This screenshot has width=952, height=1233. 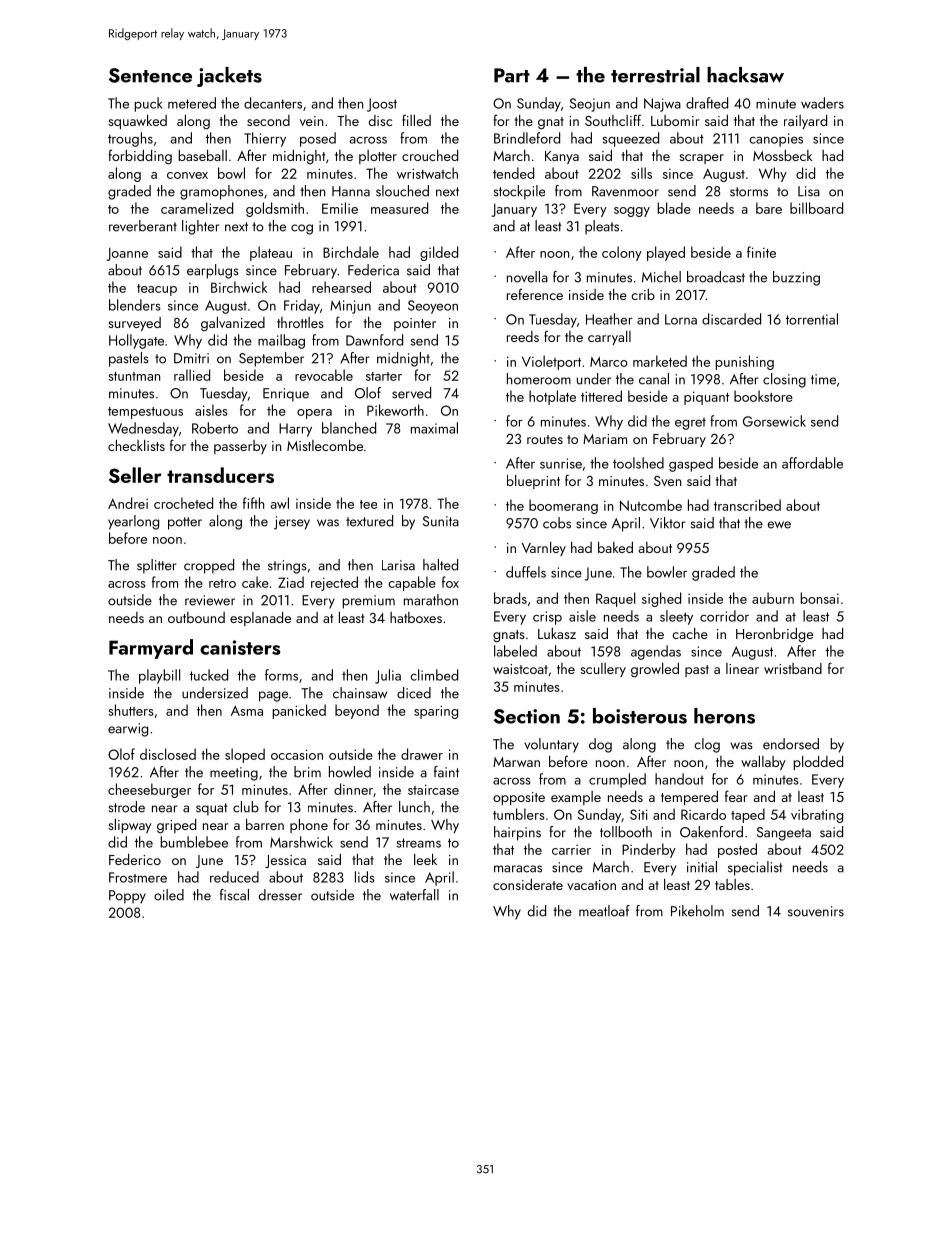 What do you see at coordinates (368, 504) in the screenshot?
I see `tee` at bounding box center [368, 504].
